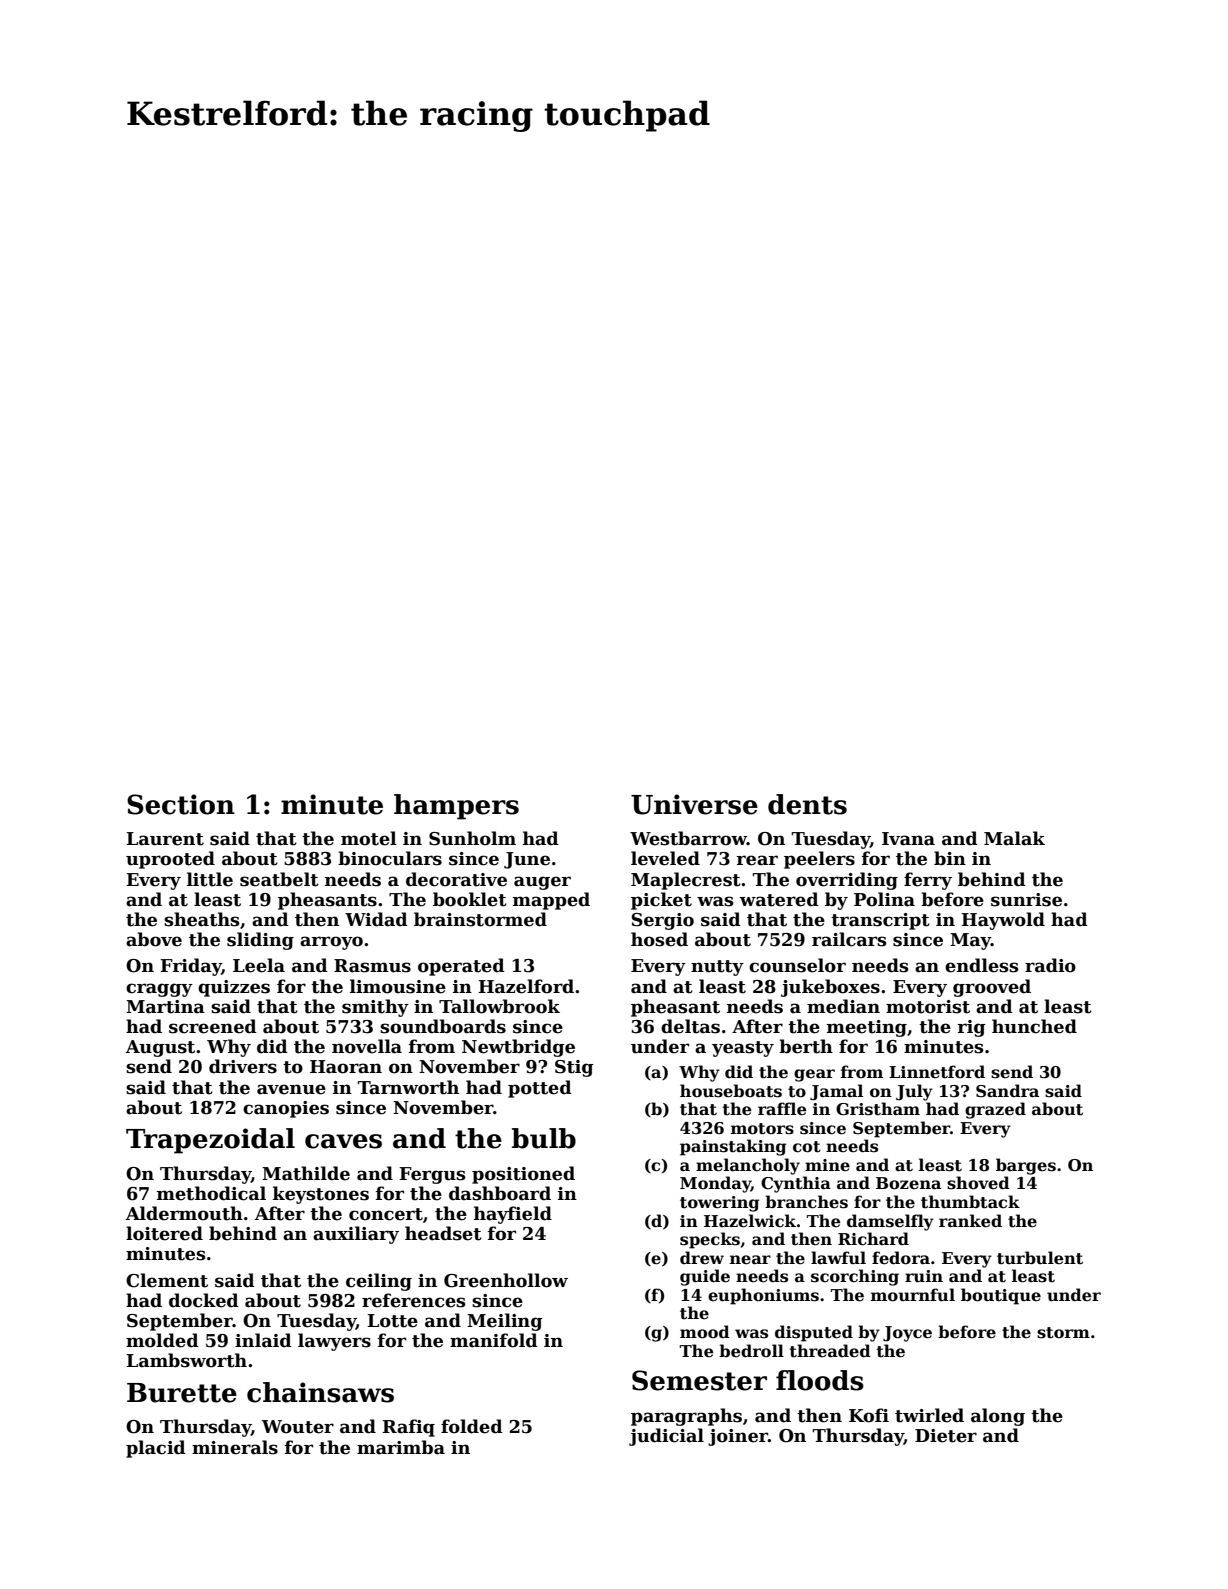  I want to click on towering, so click(719, 1204).
